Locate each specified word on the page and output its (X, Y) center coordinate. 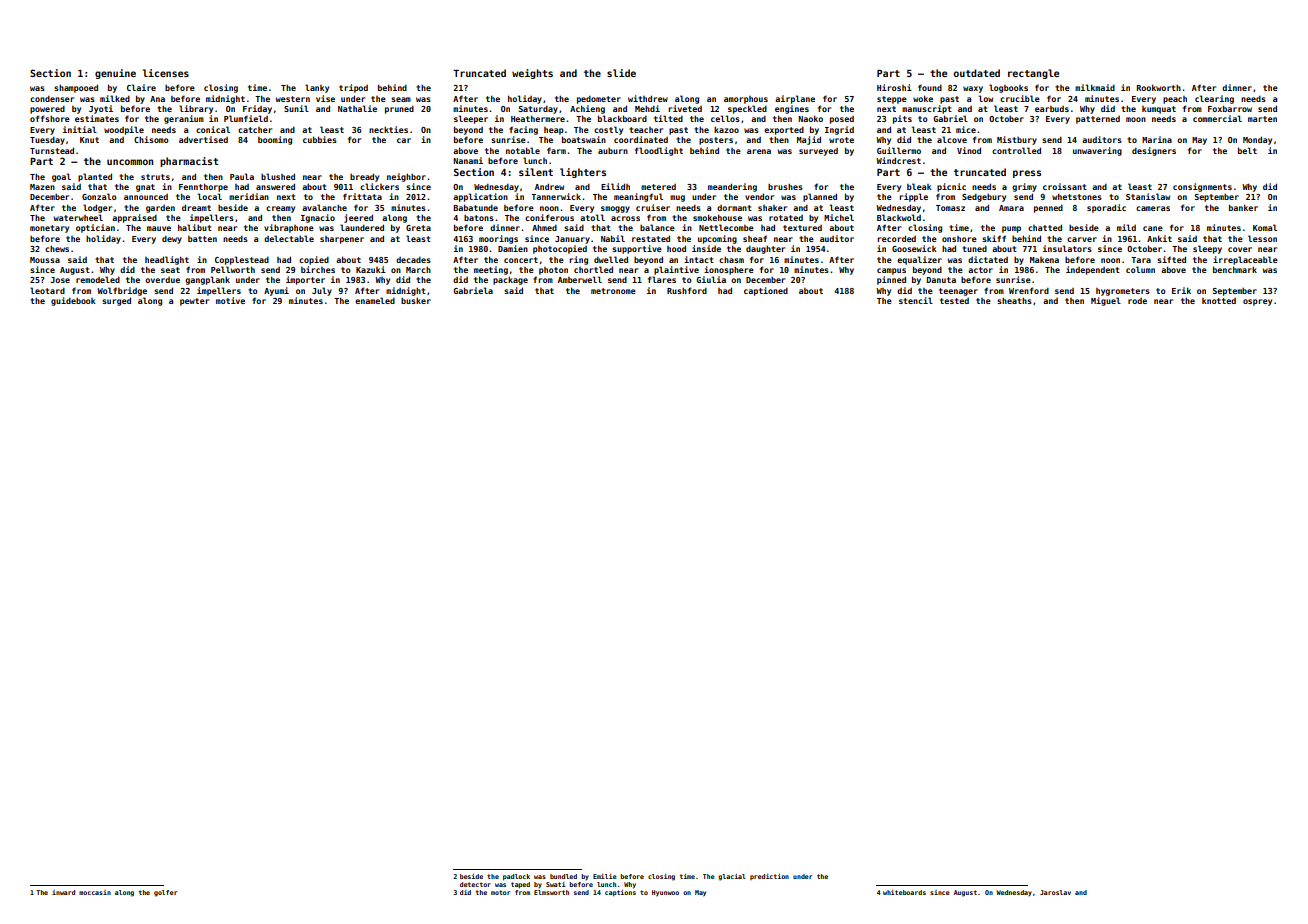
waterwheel (78, 217)
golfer (165, 893)
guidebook (73, 301)
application (480, 197)
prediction (769, 877)
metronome (613, 291)
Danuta (941, 280)
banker (1243, 207)
